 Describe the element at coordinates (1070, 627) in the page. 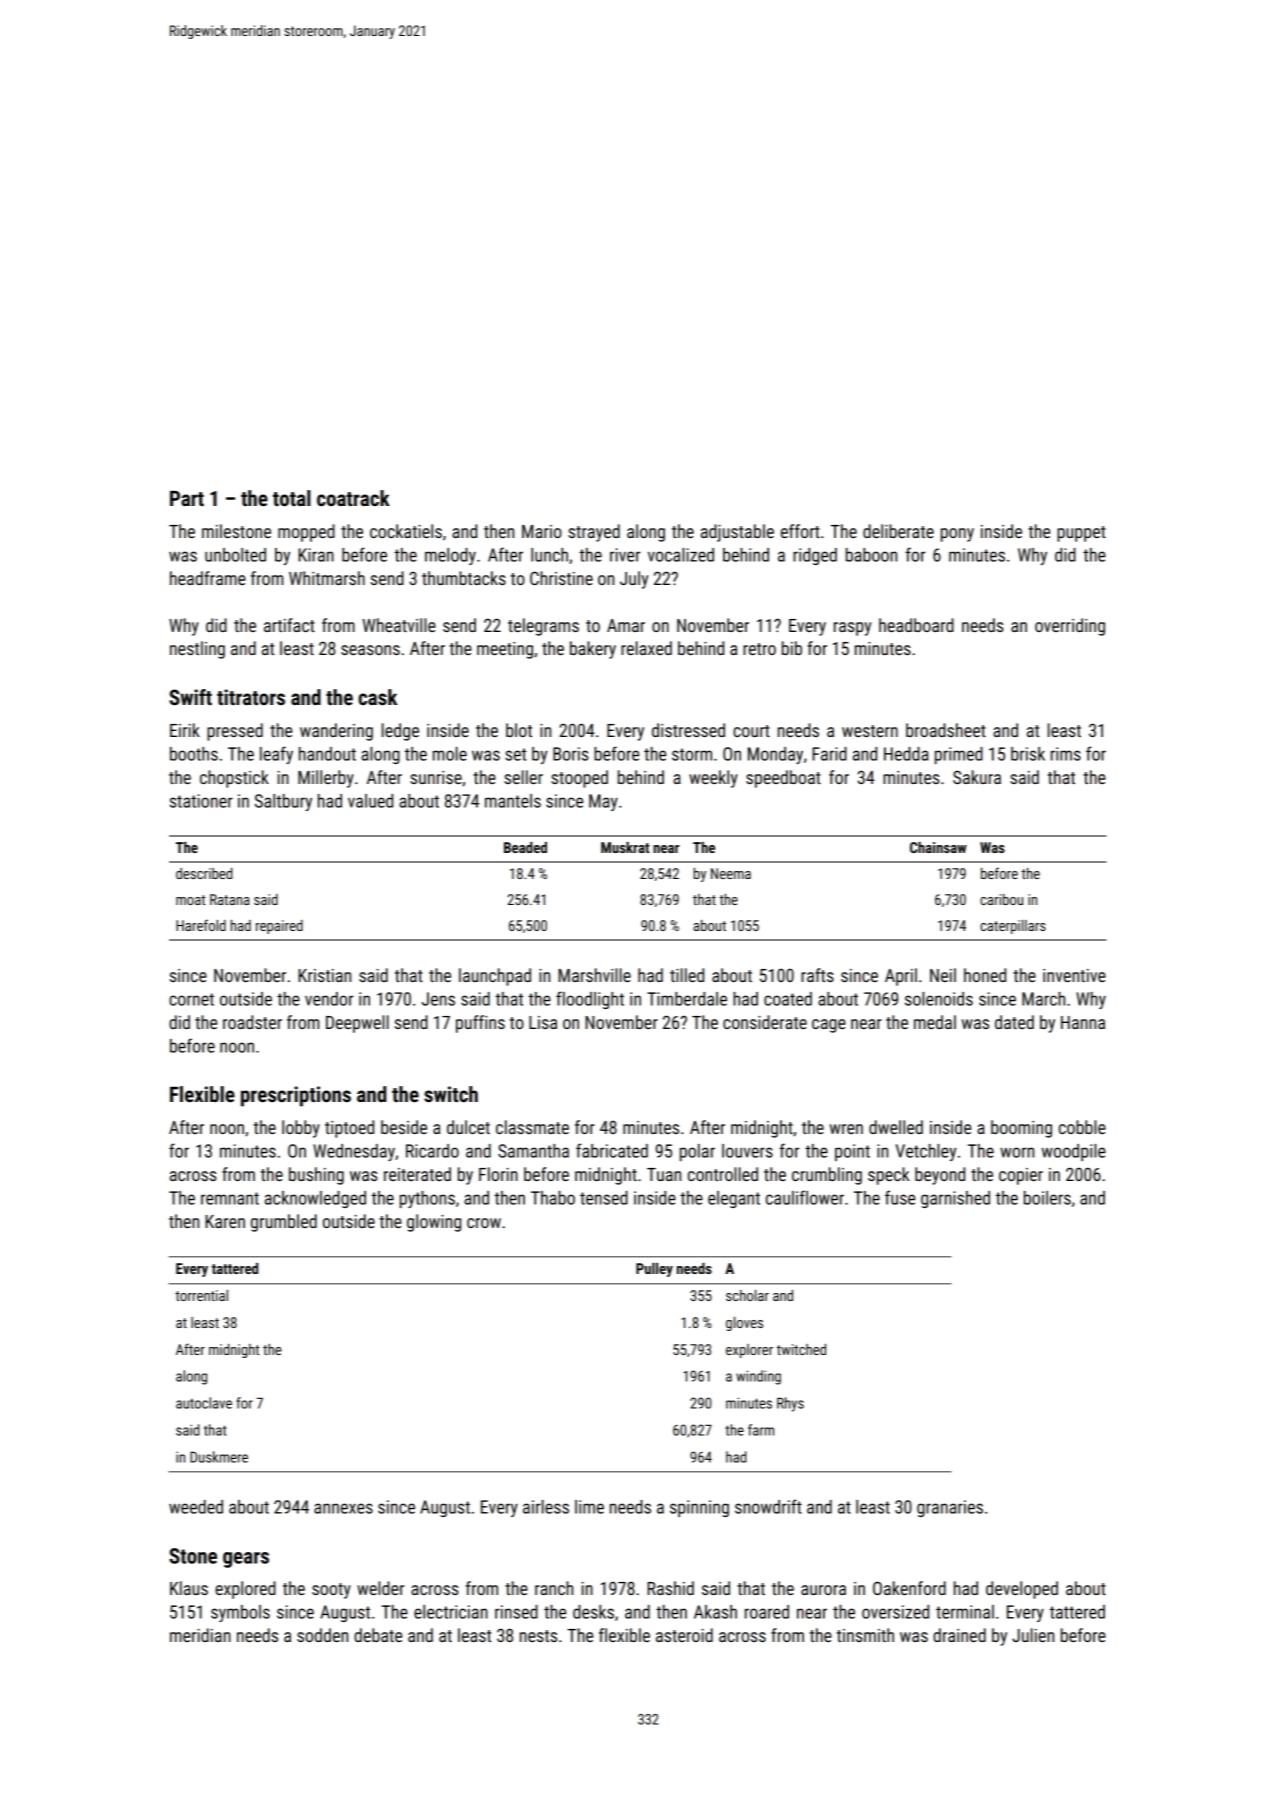

I see `overriding` at that location.
